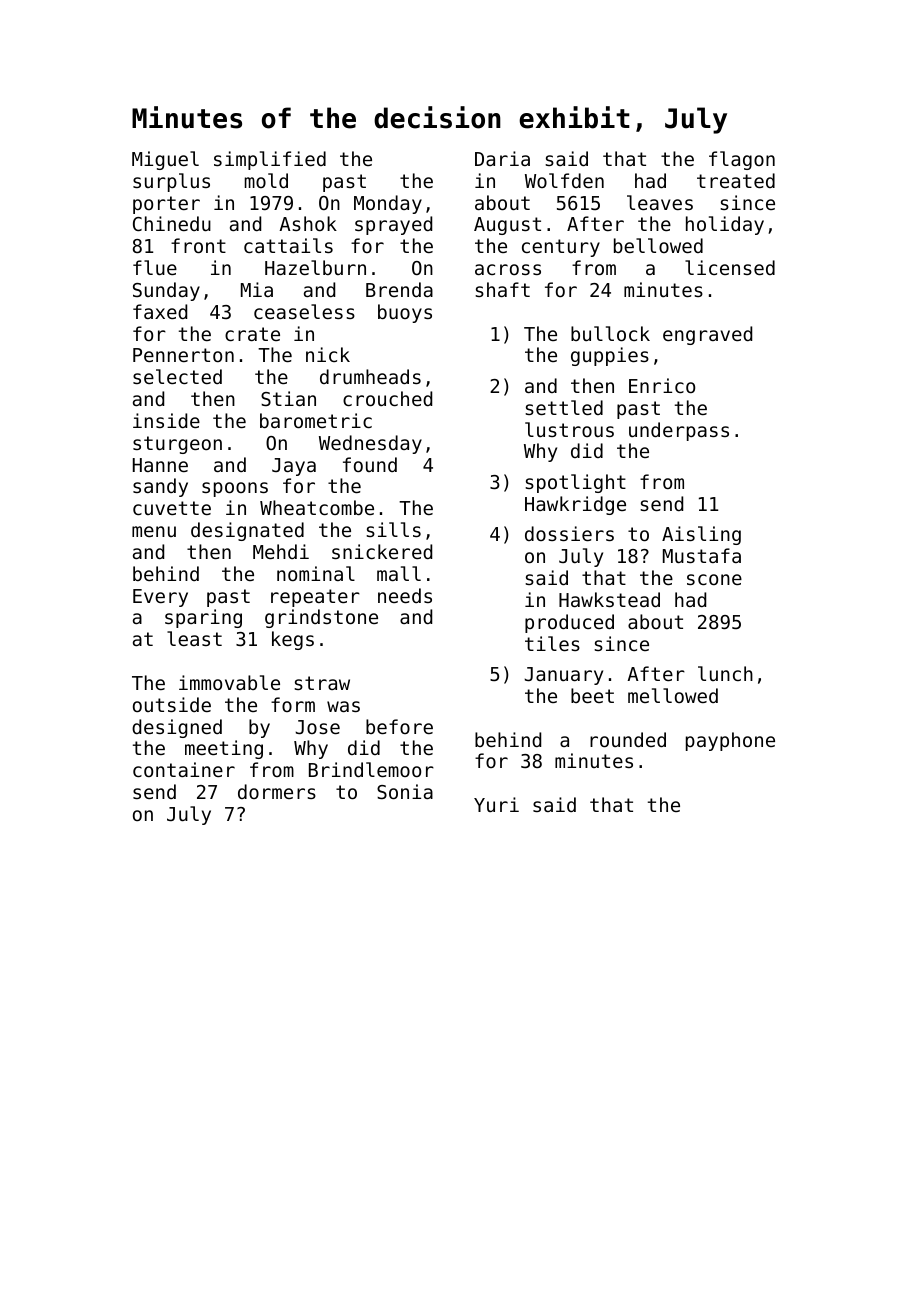 The width and height of the screenshot is (908, 1316). I want to click on Mustafa, so click(702, 555).
